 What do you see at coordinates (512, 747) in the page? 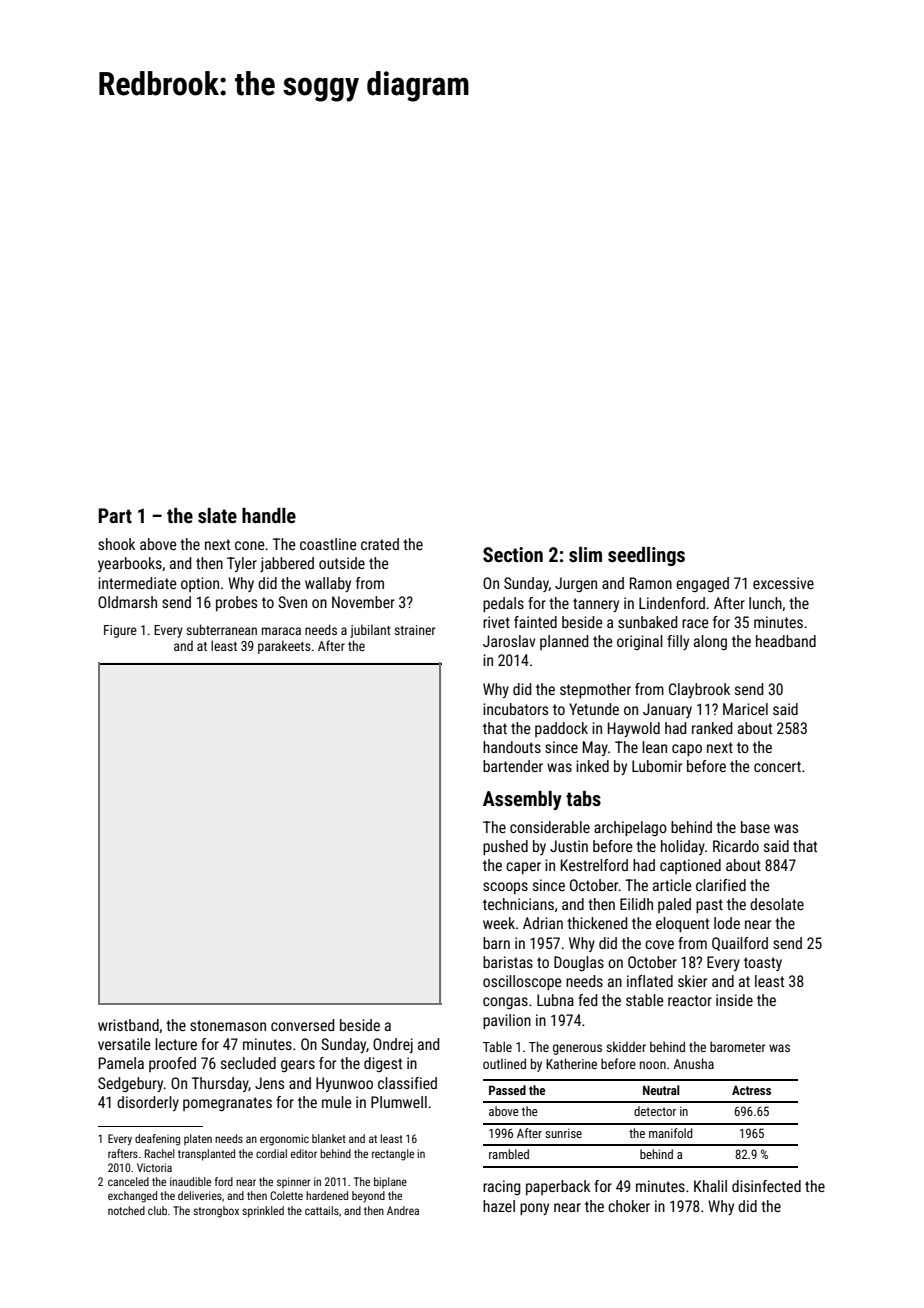
I see `handouts` at bounding box center [512, 747].
